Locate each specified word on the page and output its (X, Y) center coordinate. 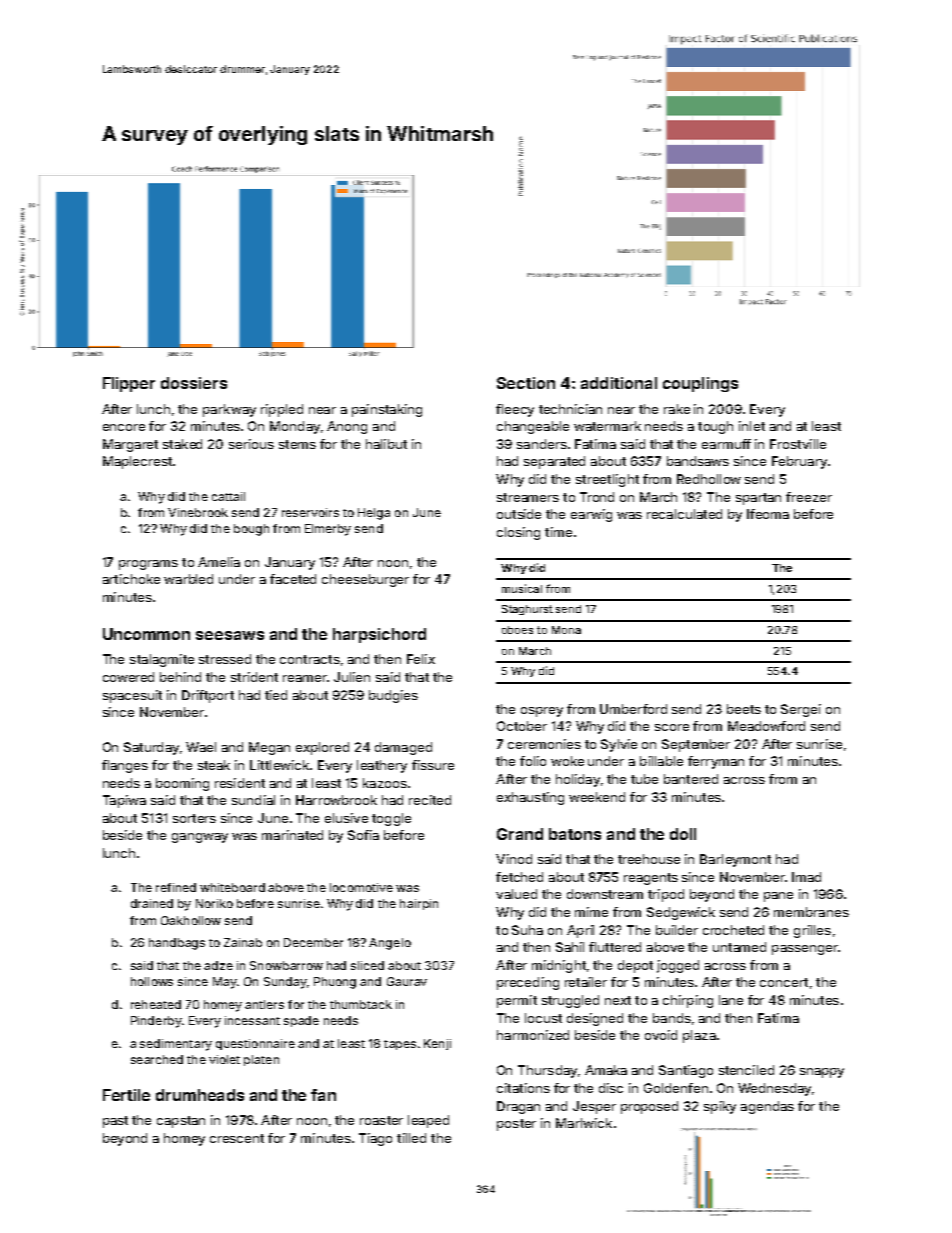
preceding (528, 983)
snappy (822, 1073)
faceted (293, 579)
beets (744, 709)
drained (152, 903)
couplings (700, 384)
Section (526, 383)
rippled (282, 410)
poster (516, 1125)
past (115, 1122)
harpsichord (379, 635)
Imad (806, 877)
